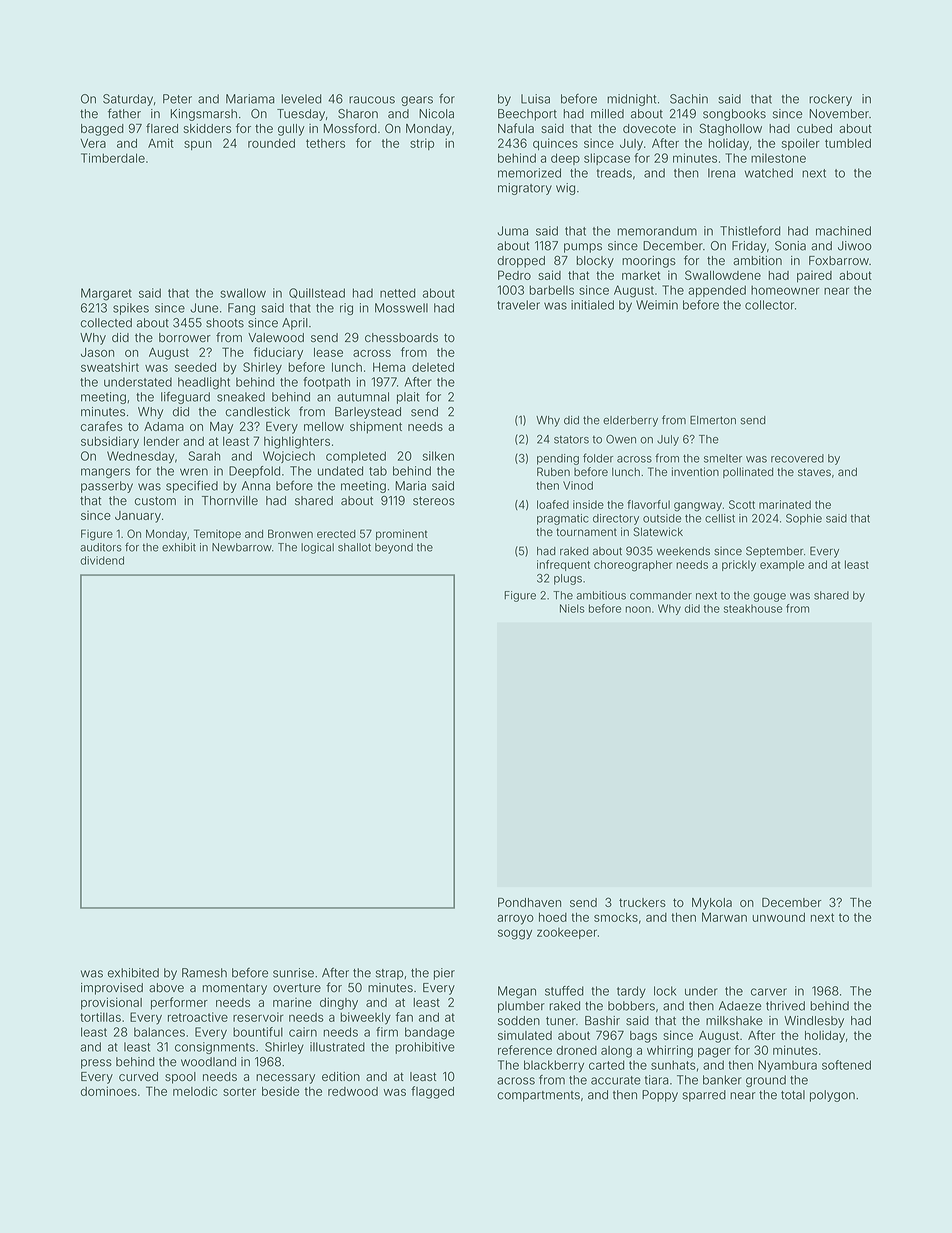 The height and width of the screenshot is (1233, 952). I want to click on netted, so click(398, 293).
